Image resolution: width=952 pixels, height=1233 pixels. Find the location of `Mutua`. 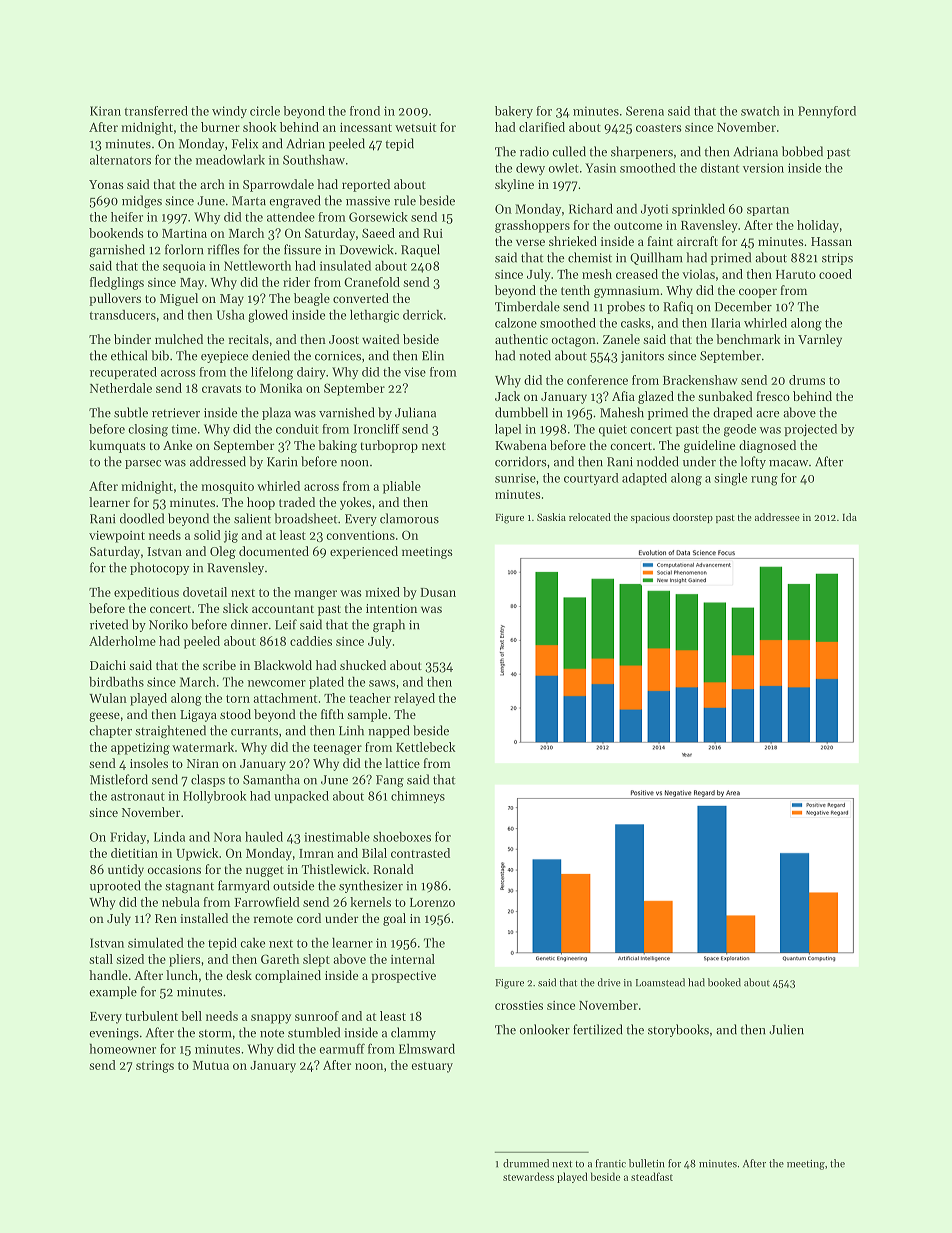

Mutua is located at coordinates (211, 1065).
